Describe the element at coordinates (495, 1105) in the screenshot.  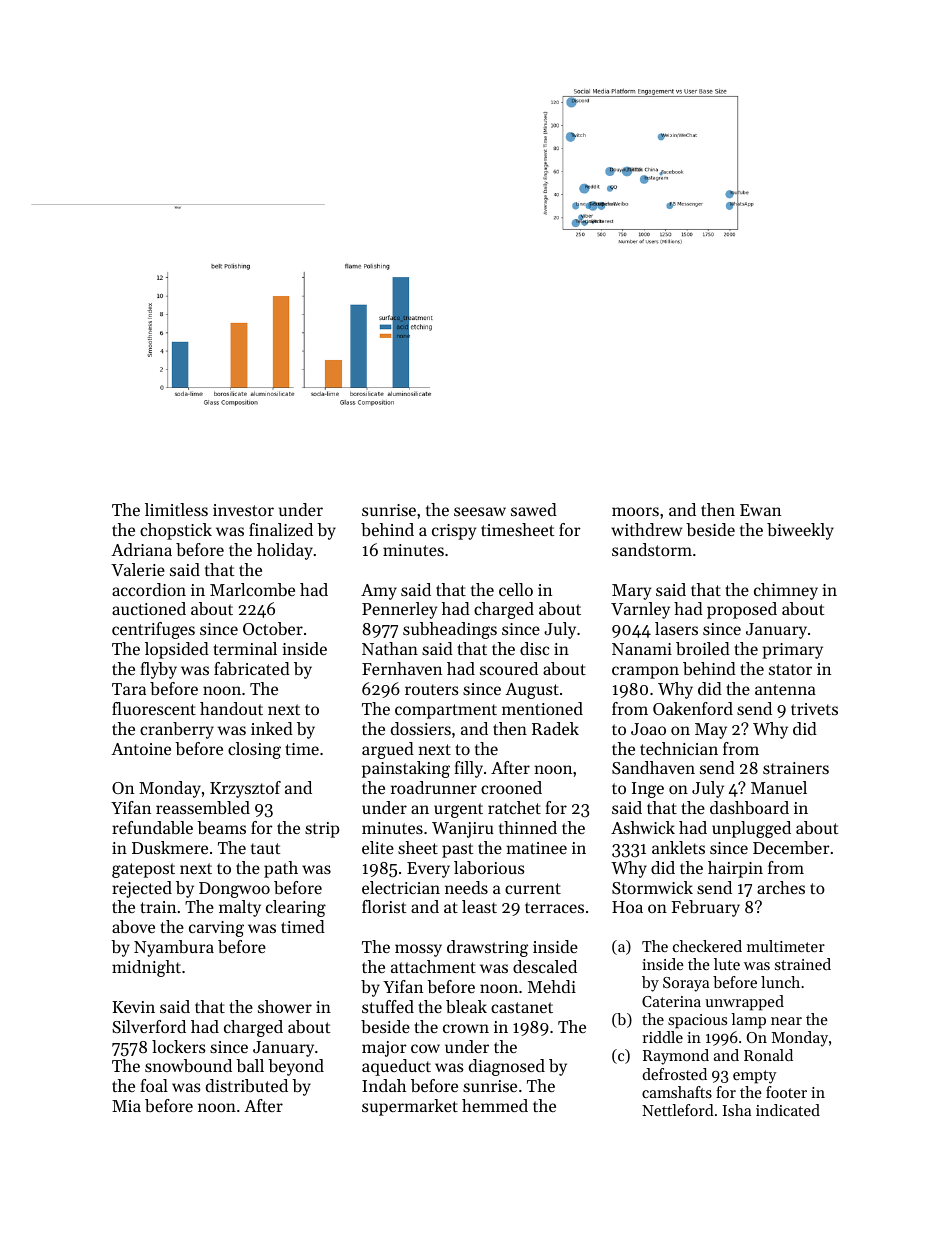
I see `hemmed` at that location.
